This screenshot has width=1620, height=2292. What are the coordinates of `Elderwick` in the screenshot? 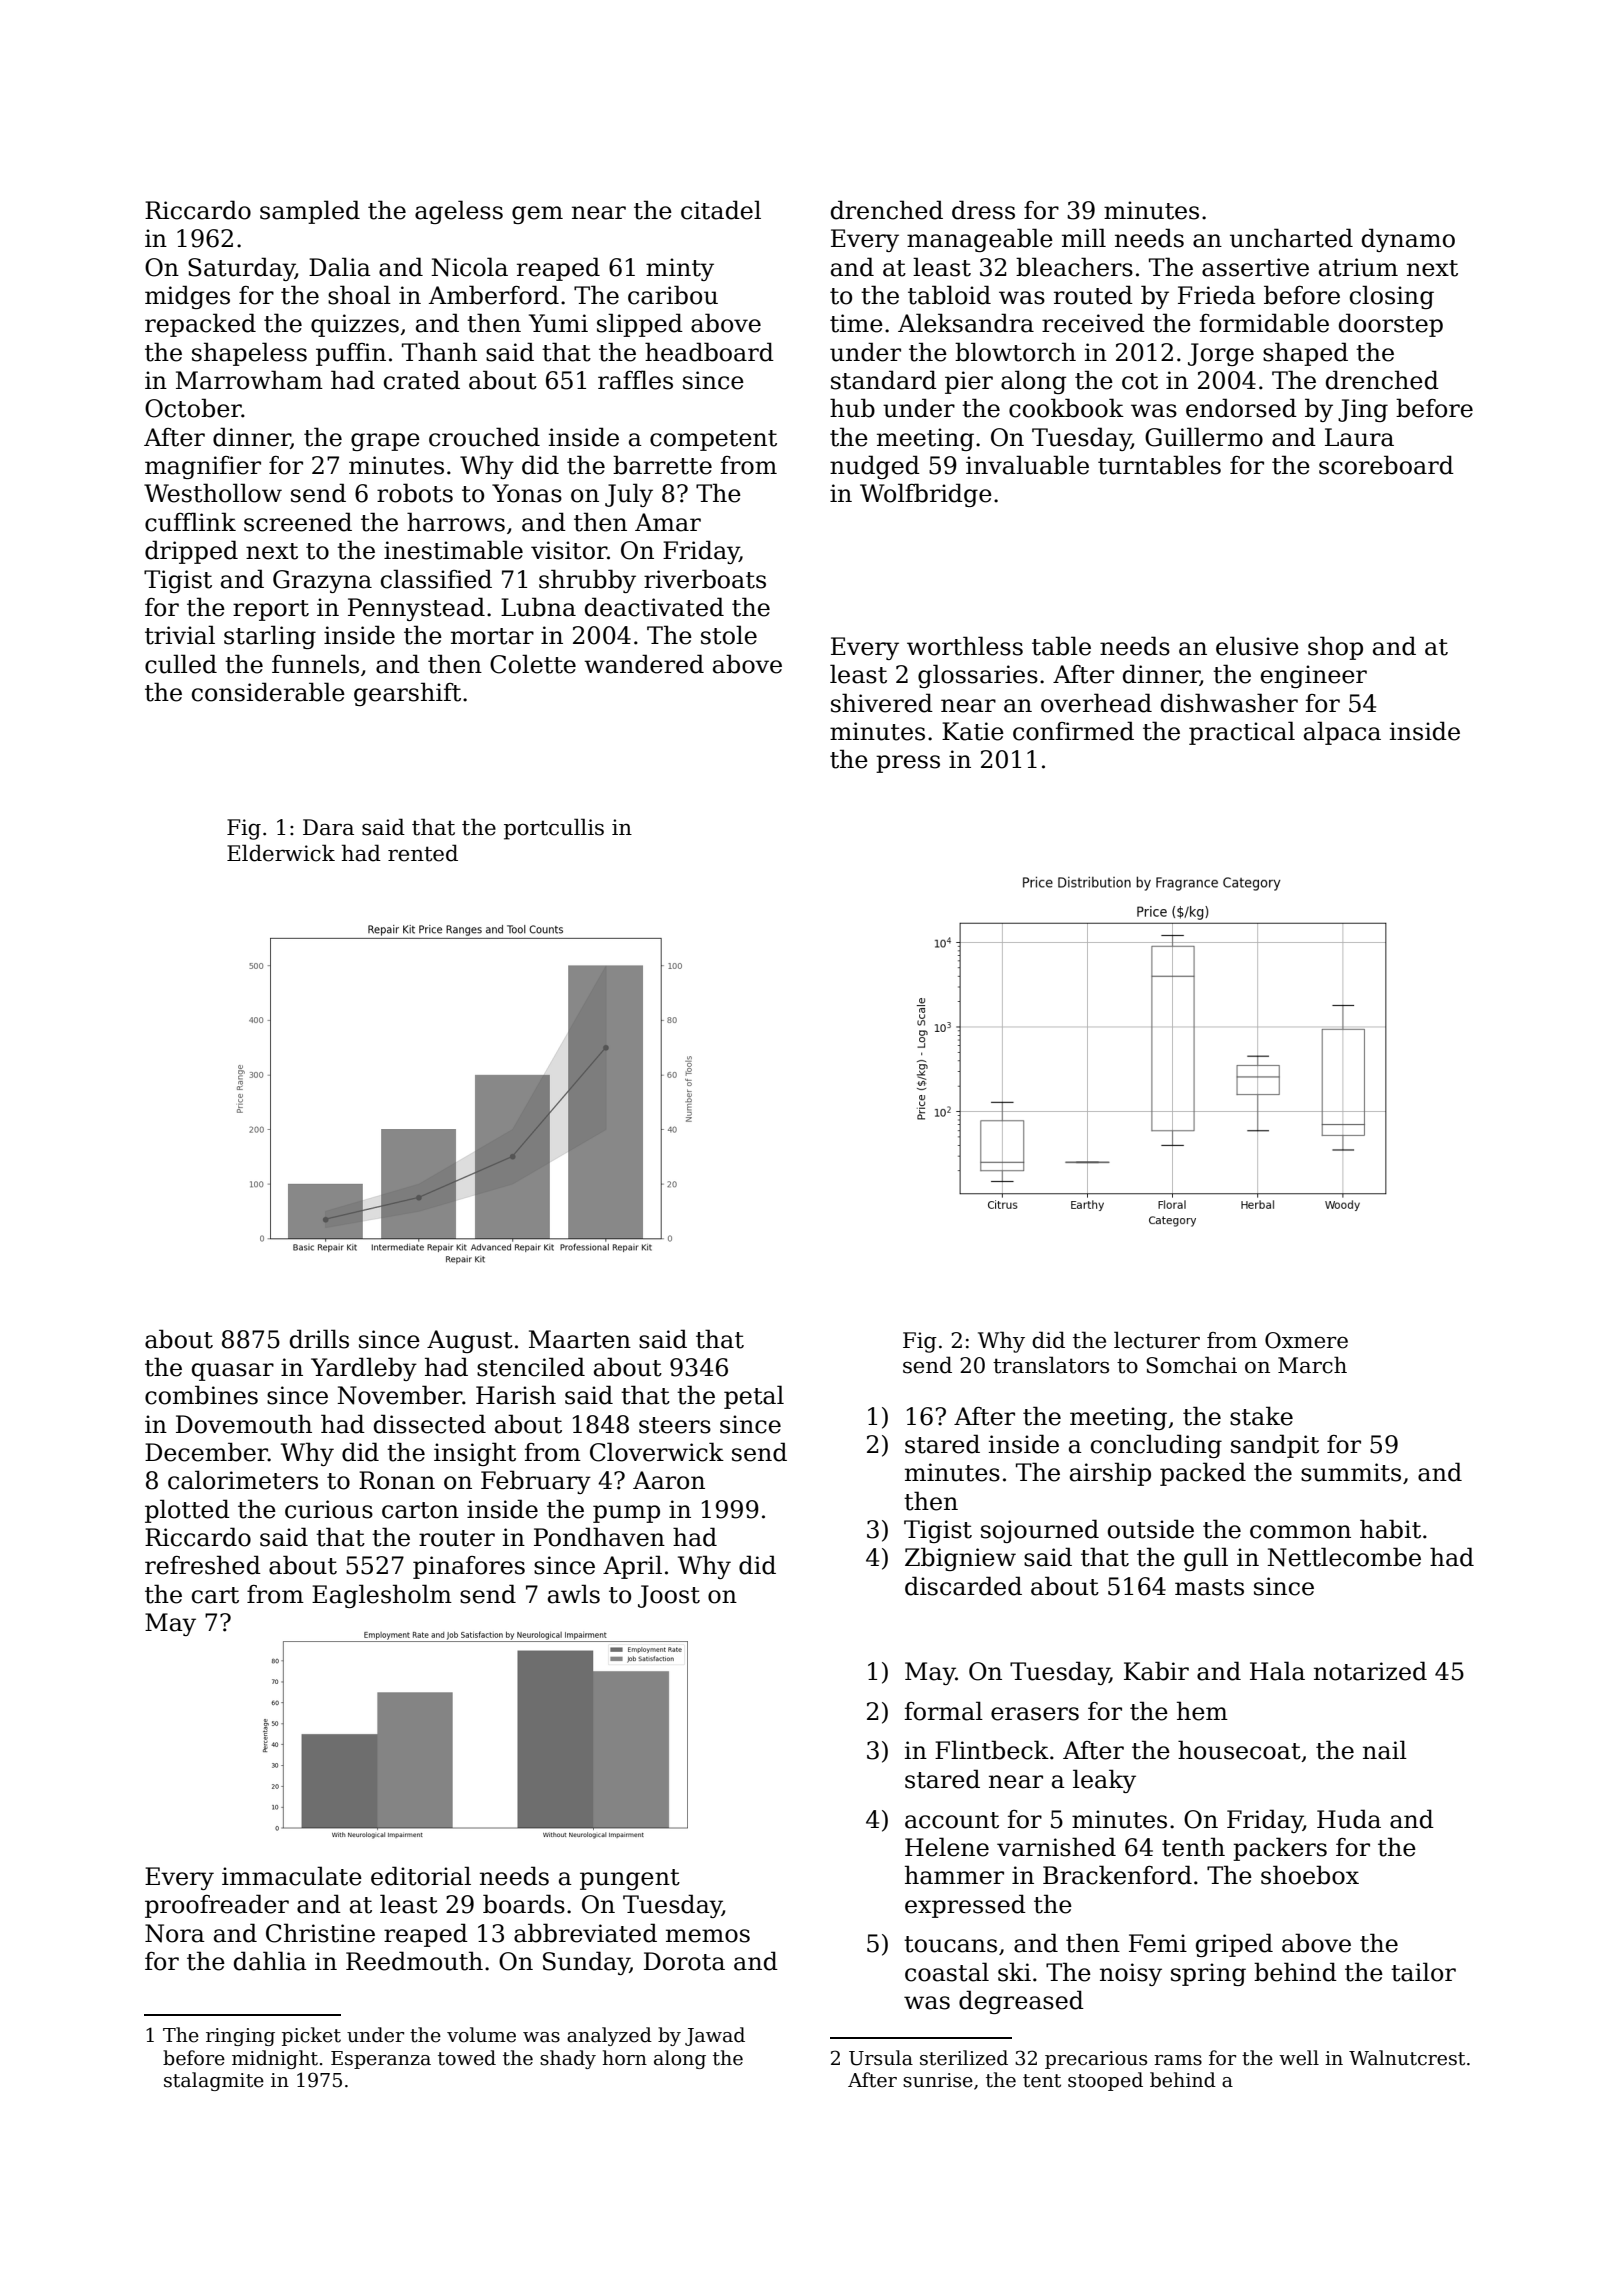 It's located at (281, 853).
